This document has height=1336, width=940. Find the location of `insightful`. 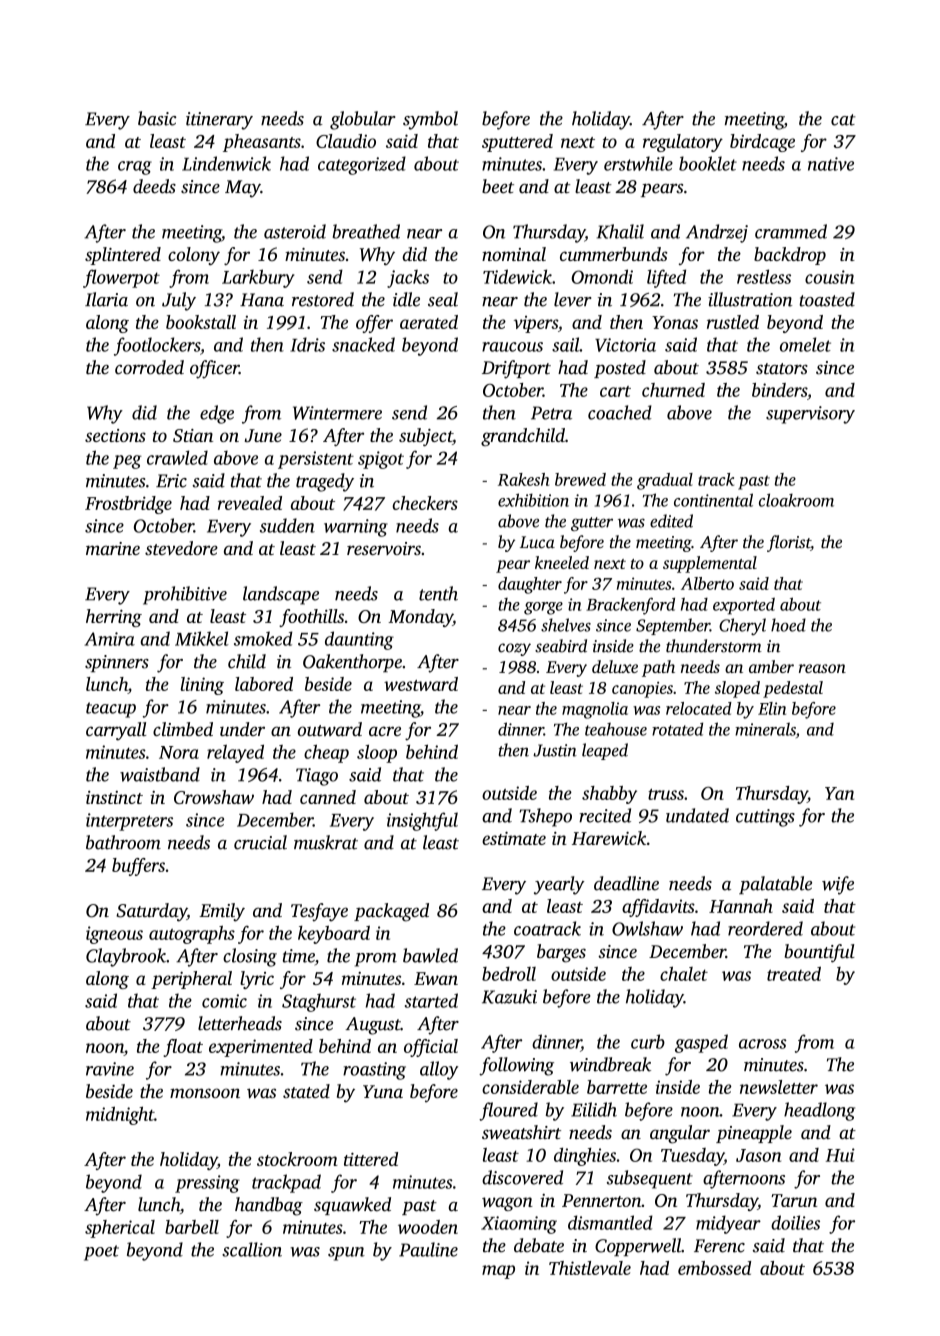

insightful is located at coordinates (422, 821).
